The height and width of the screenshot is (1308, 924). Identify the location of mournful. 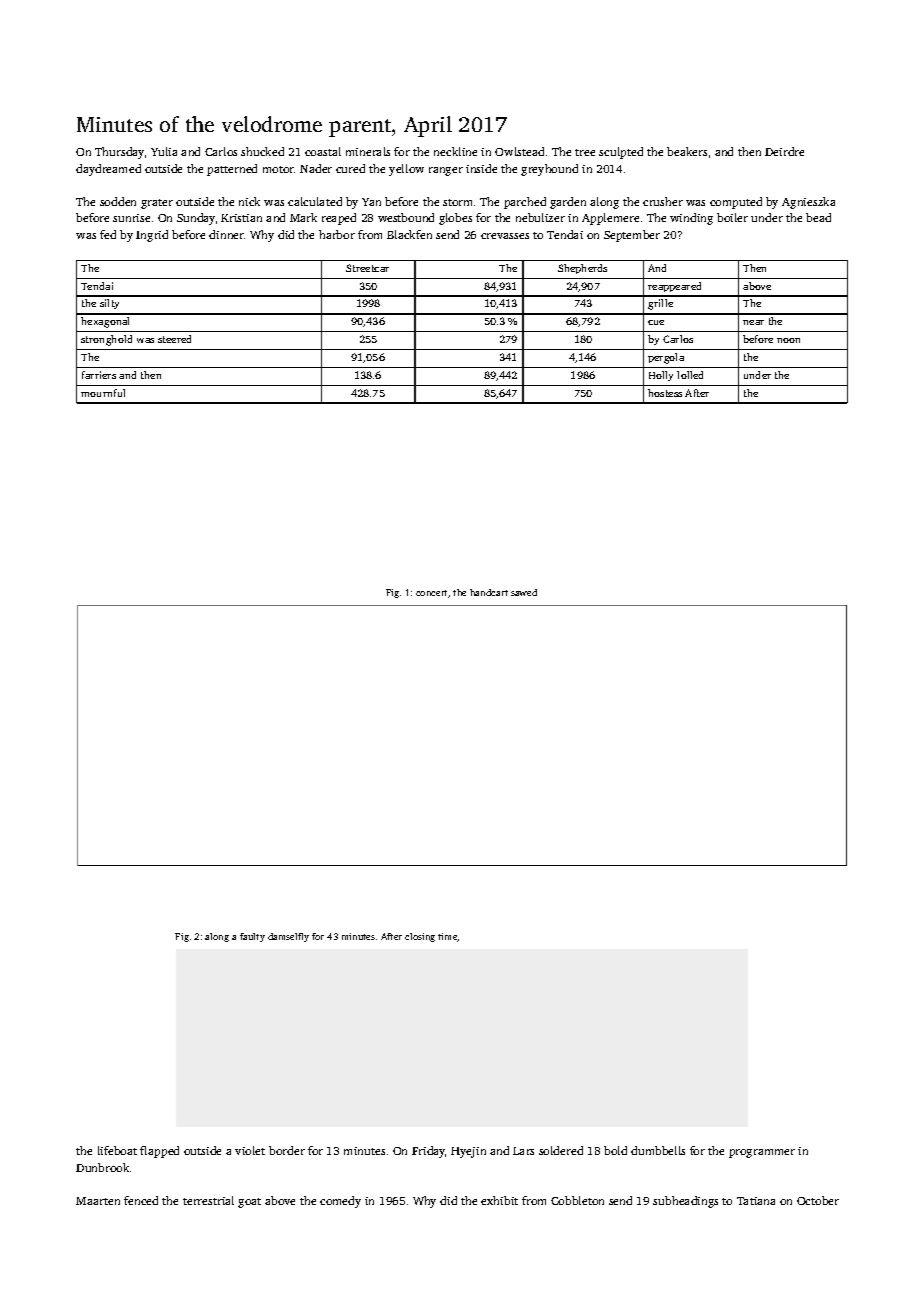
(103, 393).
